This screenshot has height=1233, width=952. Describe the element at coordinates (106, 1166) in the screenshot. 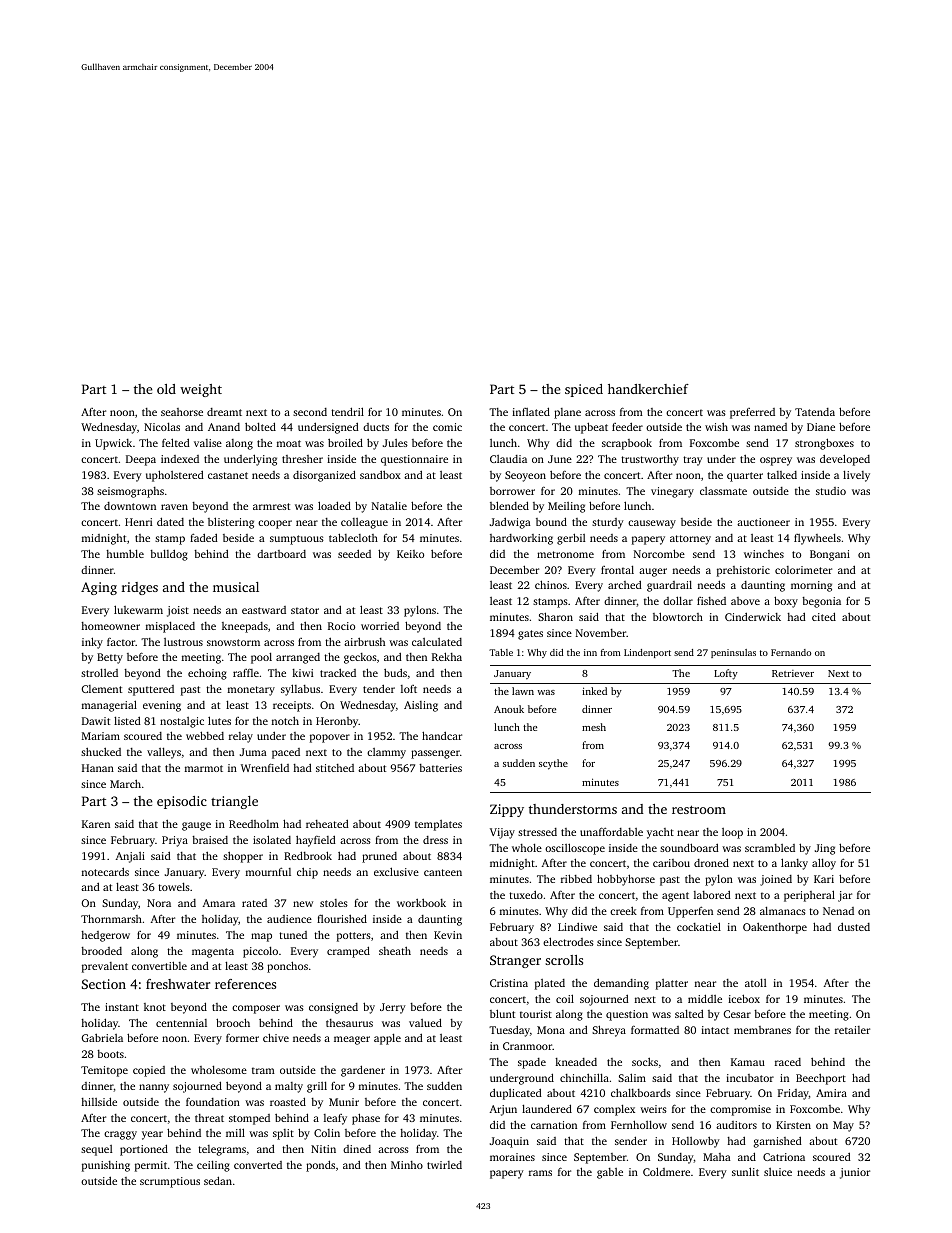

I see `punishing` at that location.
